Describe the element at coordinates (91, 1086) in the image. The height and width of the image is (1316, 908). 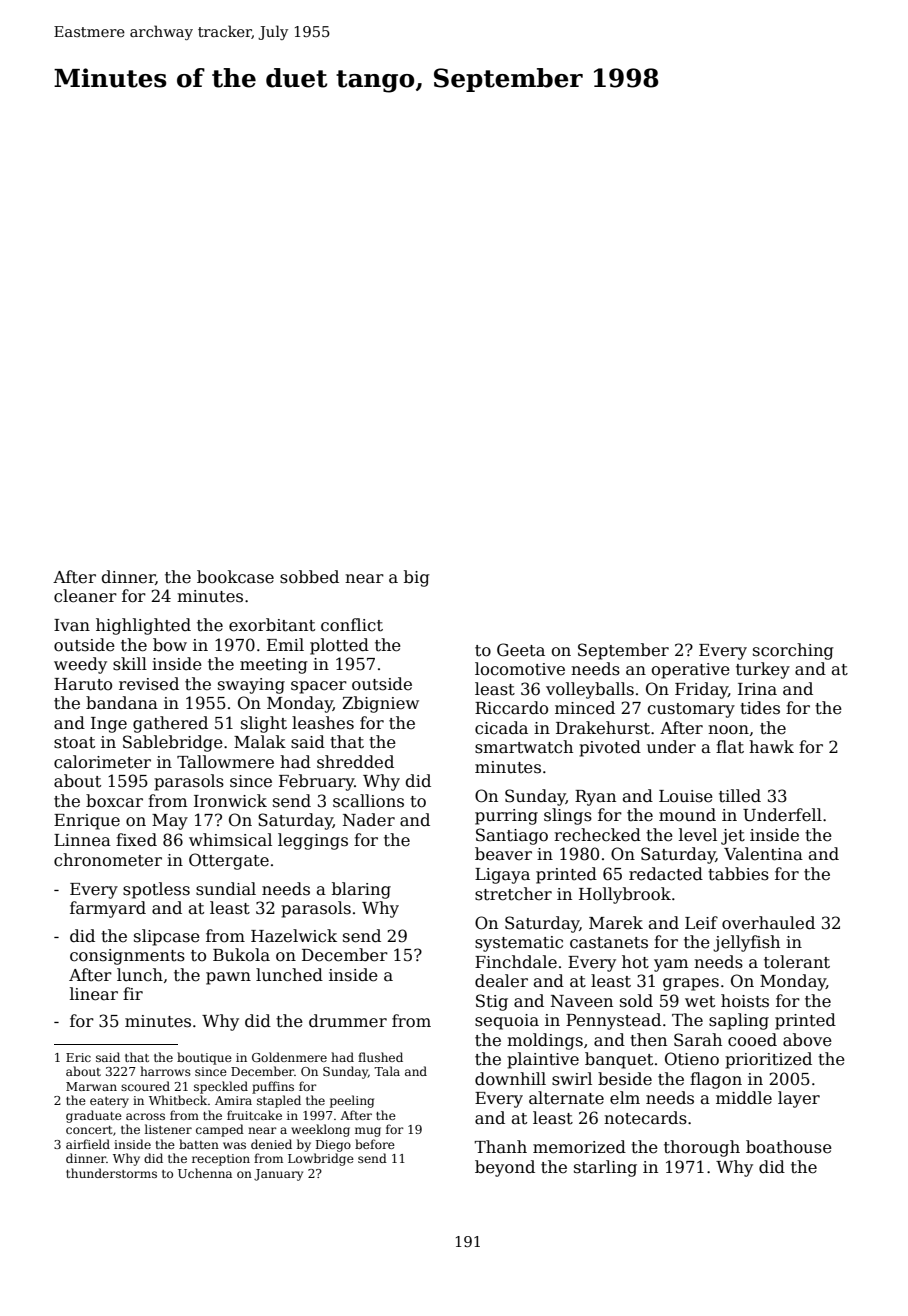
I see `Marwan` at that location.
